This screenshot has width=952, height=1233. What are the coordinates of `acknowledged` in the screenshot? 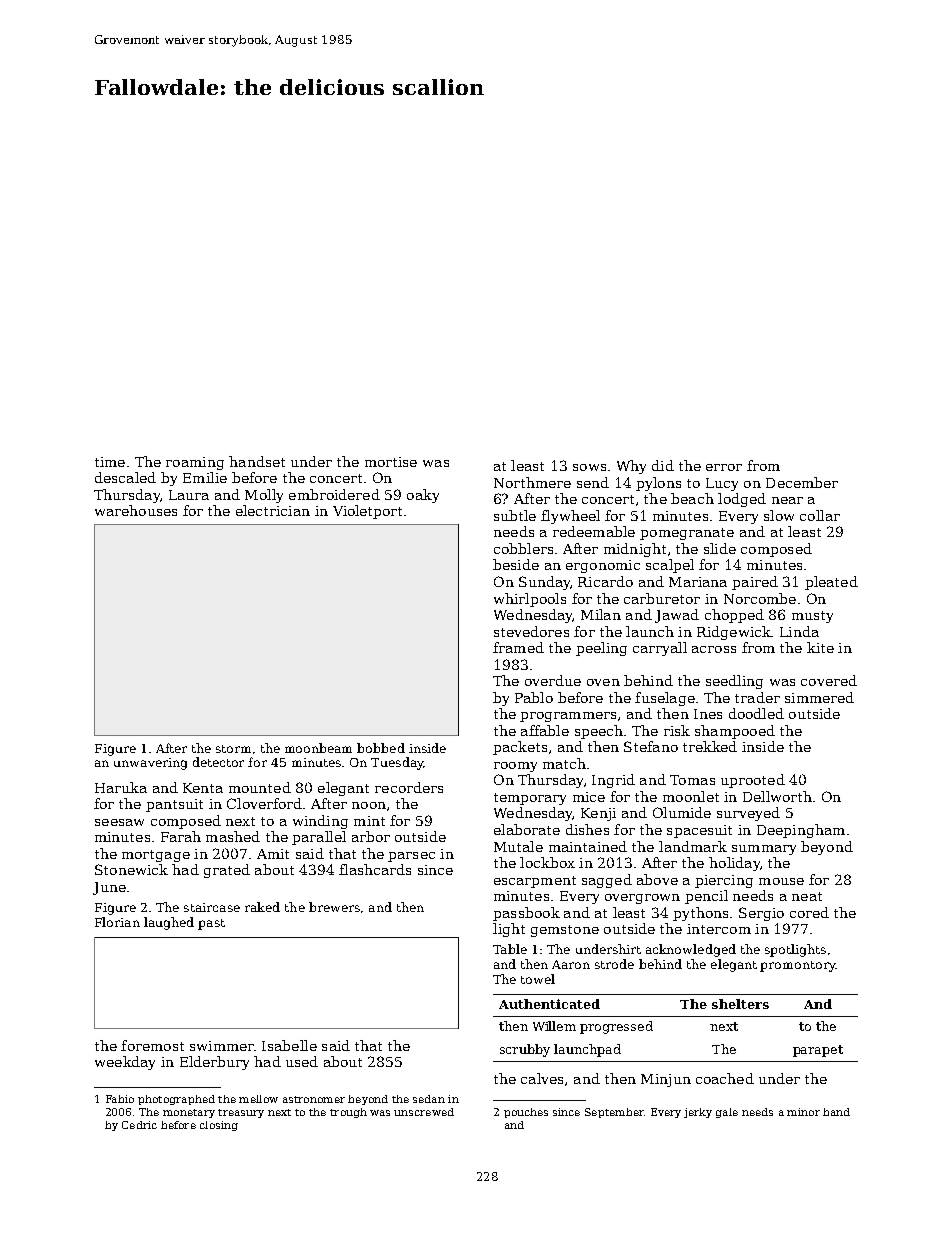 It's located at (691, 950).
